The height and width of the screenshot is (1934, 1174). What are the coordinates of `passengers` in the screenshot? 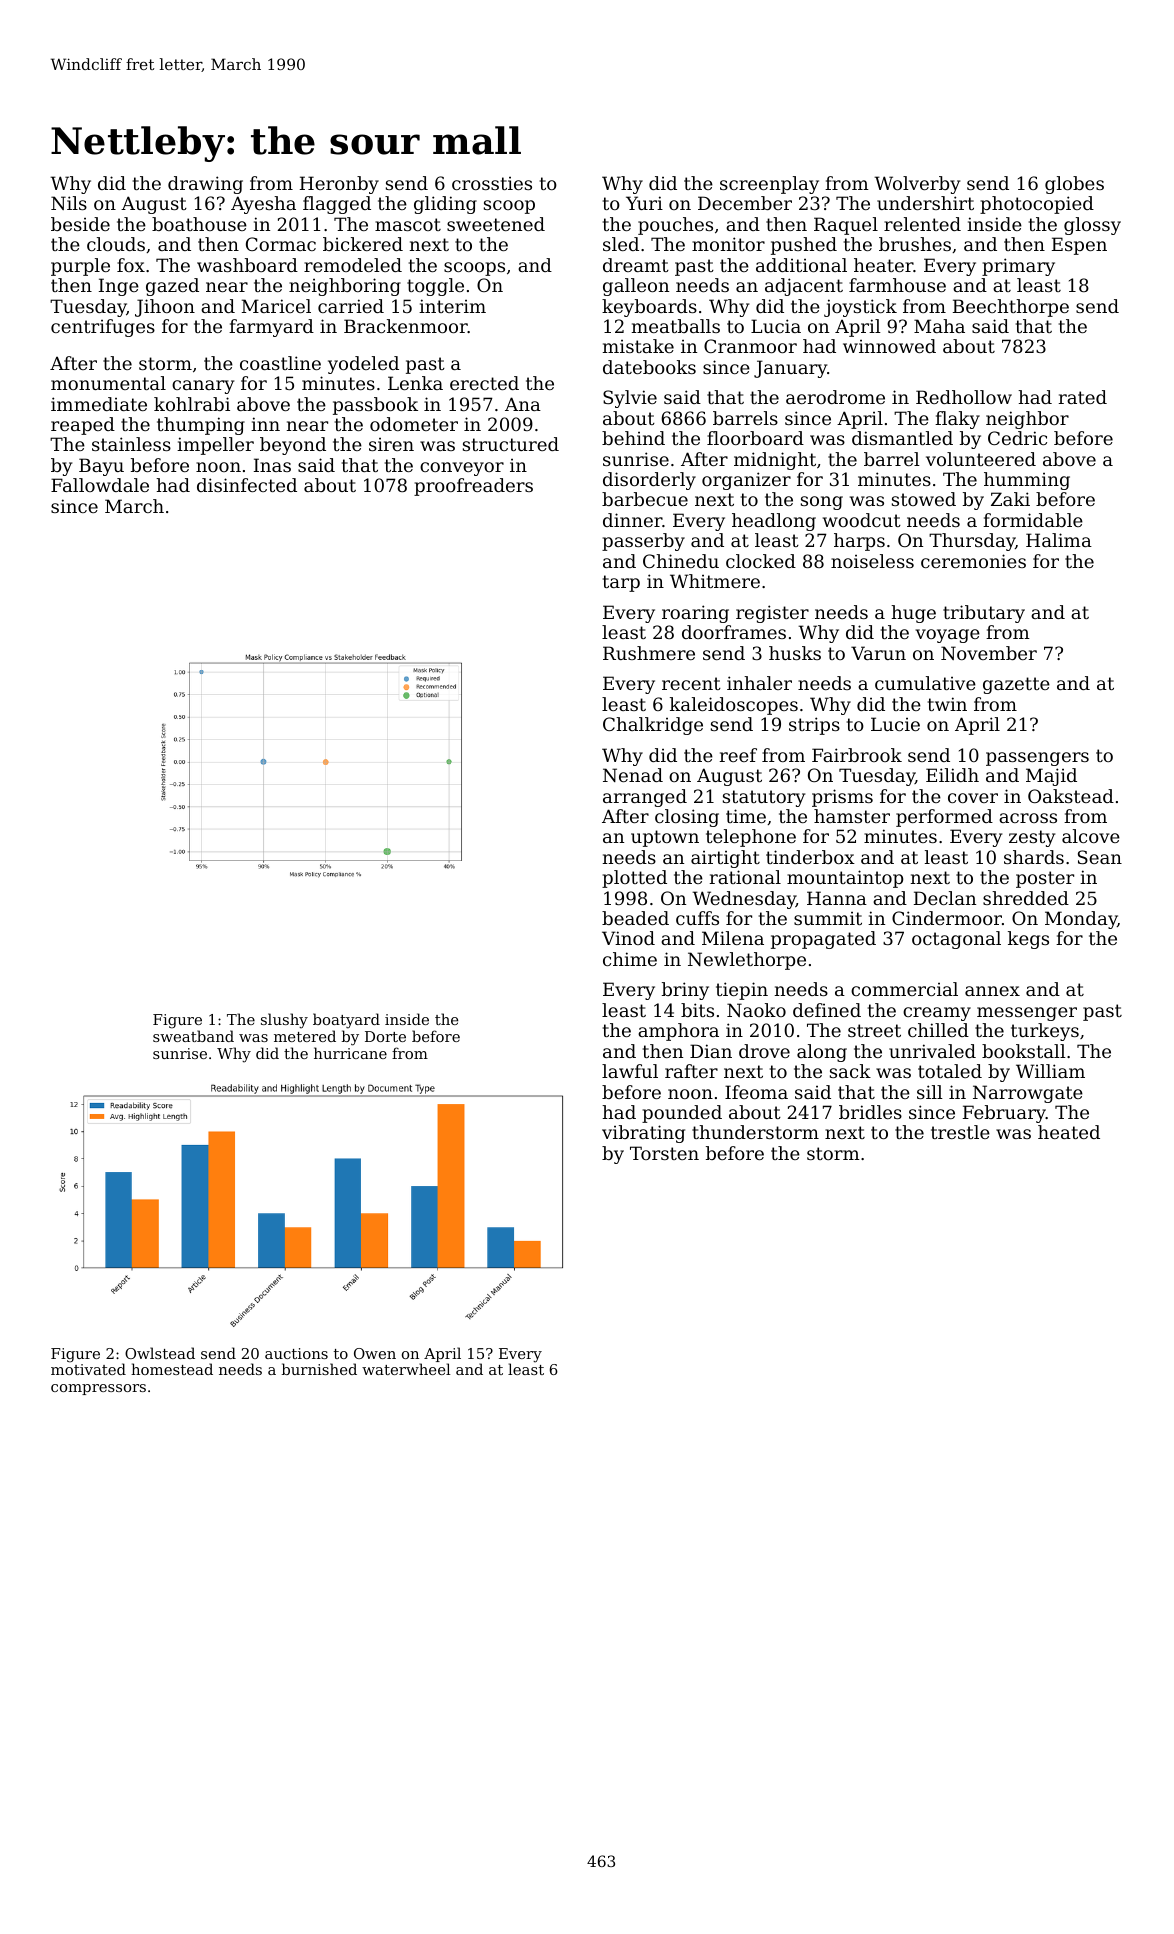 It's located at (1037, 759).
